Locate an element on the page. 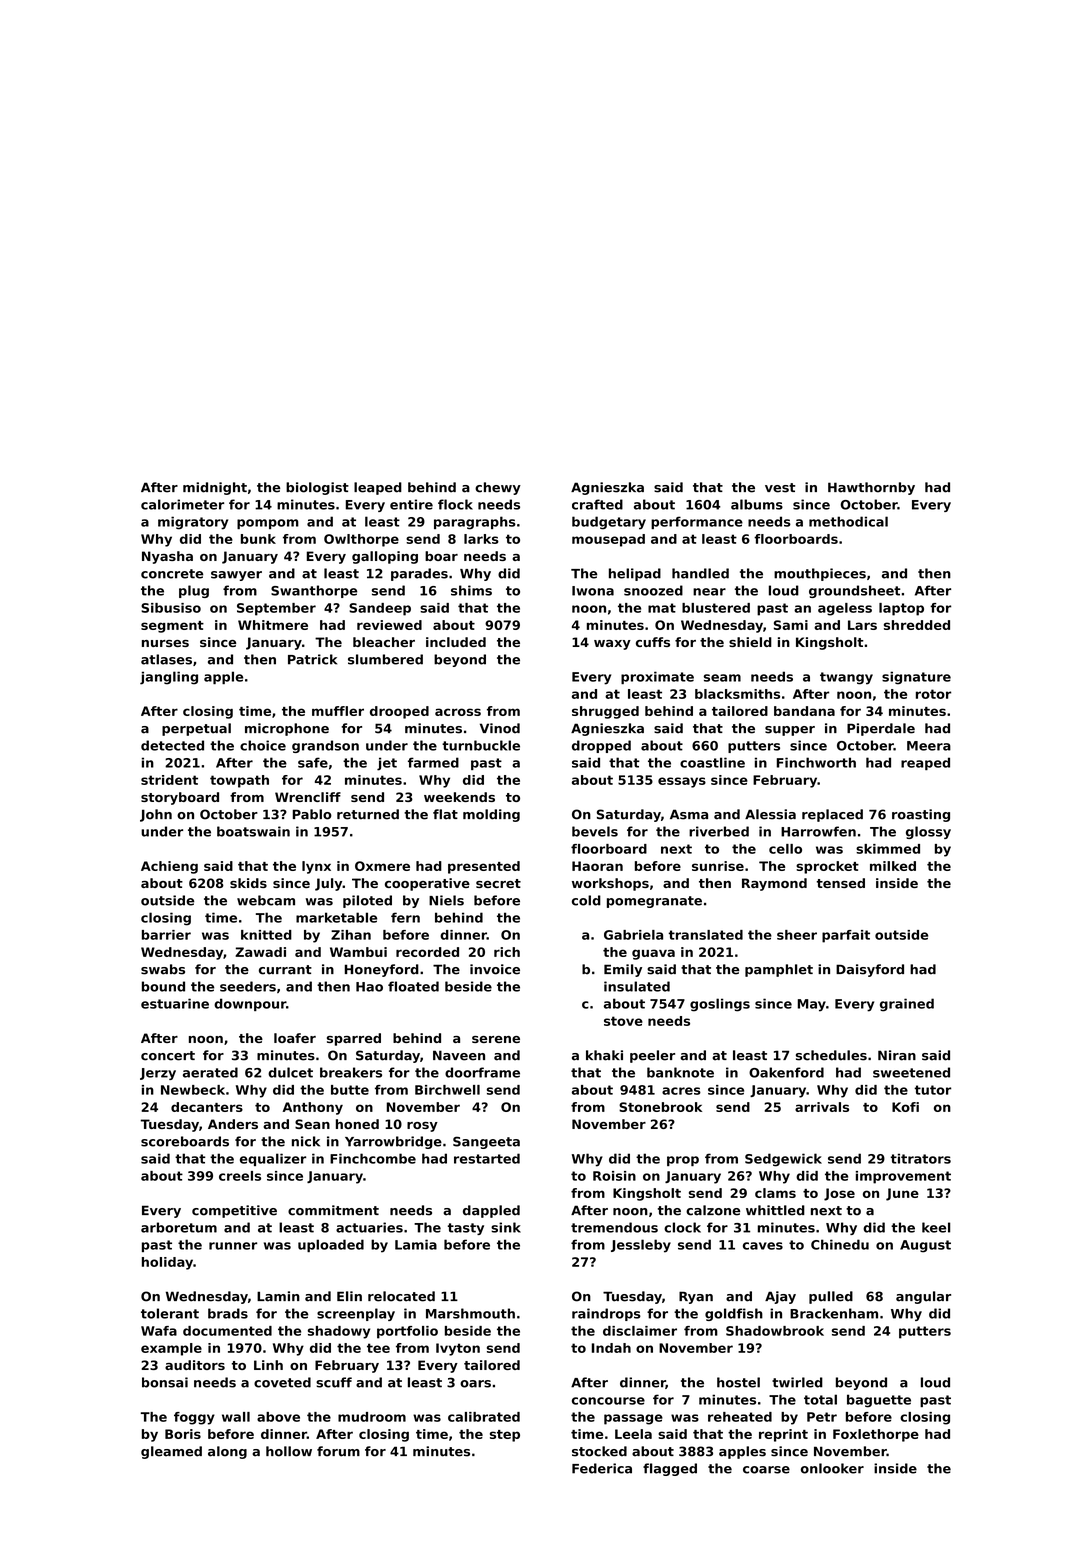 Image resolution: width=1092 pixels, height=1545 pixels. Birchwell is located at coordinates (447, 1090).
